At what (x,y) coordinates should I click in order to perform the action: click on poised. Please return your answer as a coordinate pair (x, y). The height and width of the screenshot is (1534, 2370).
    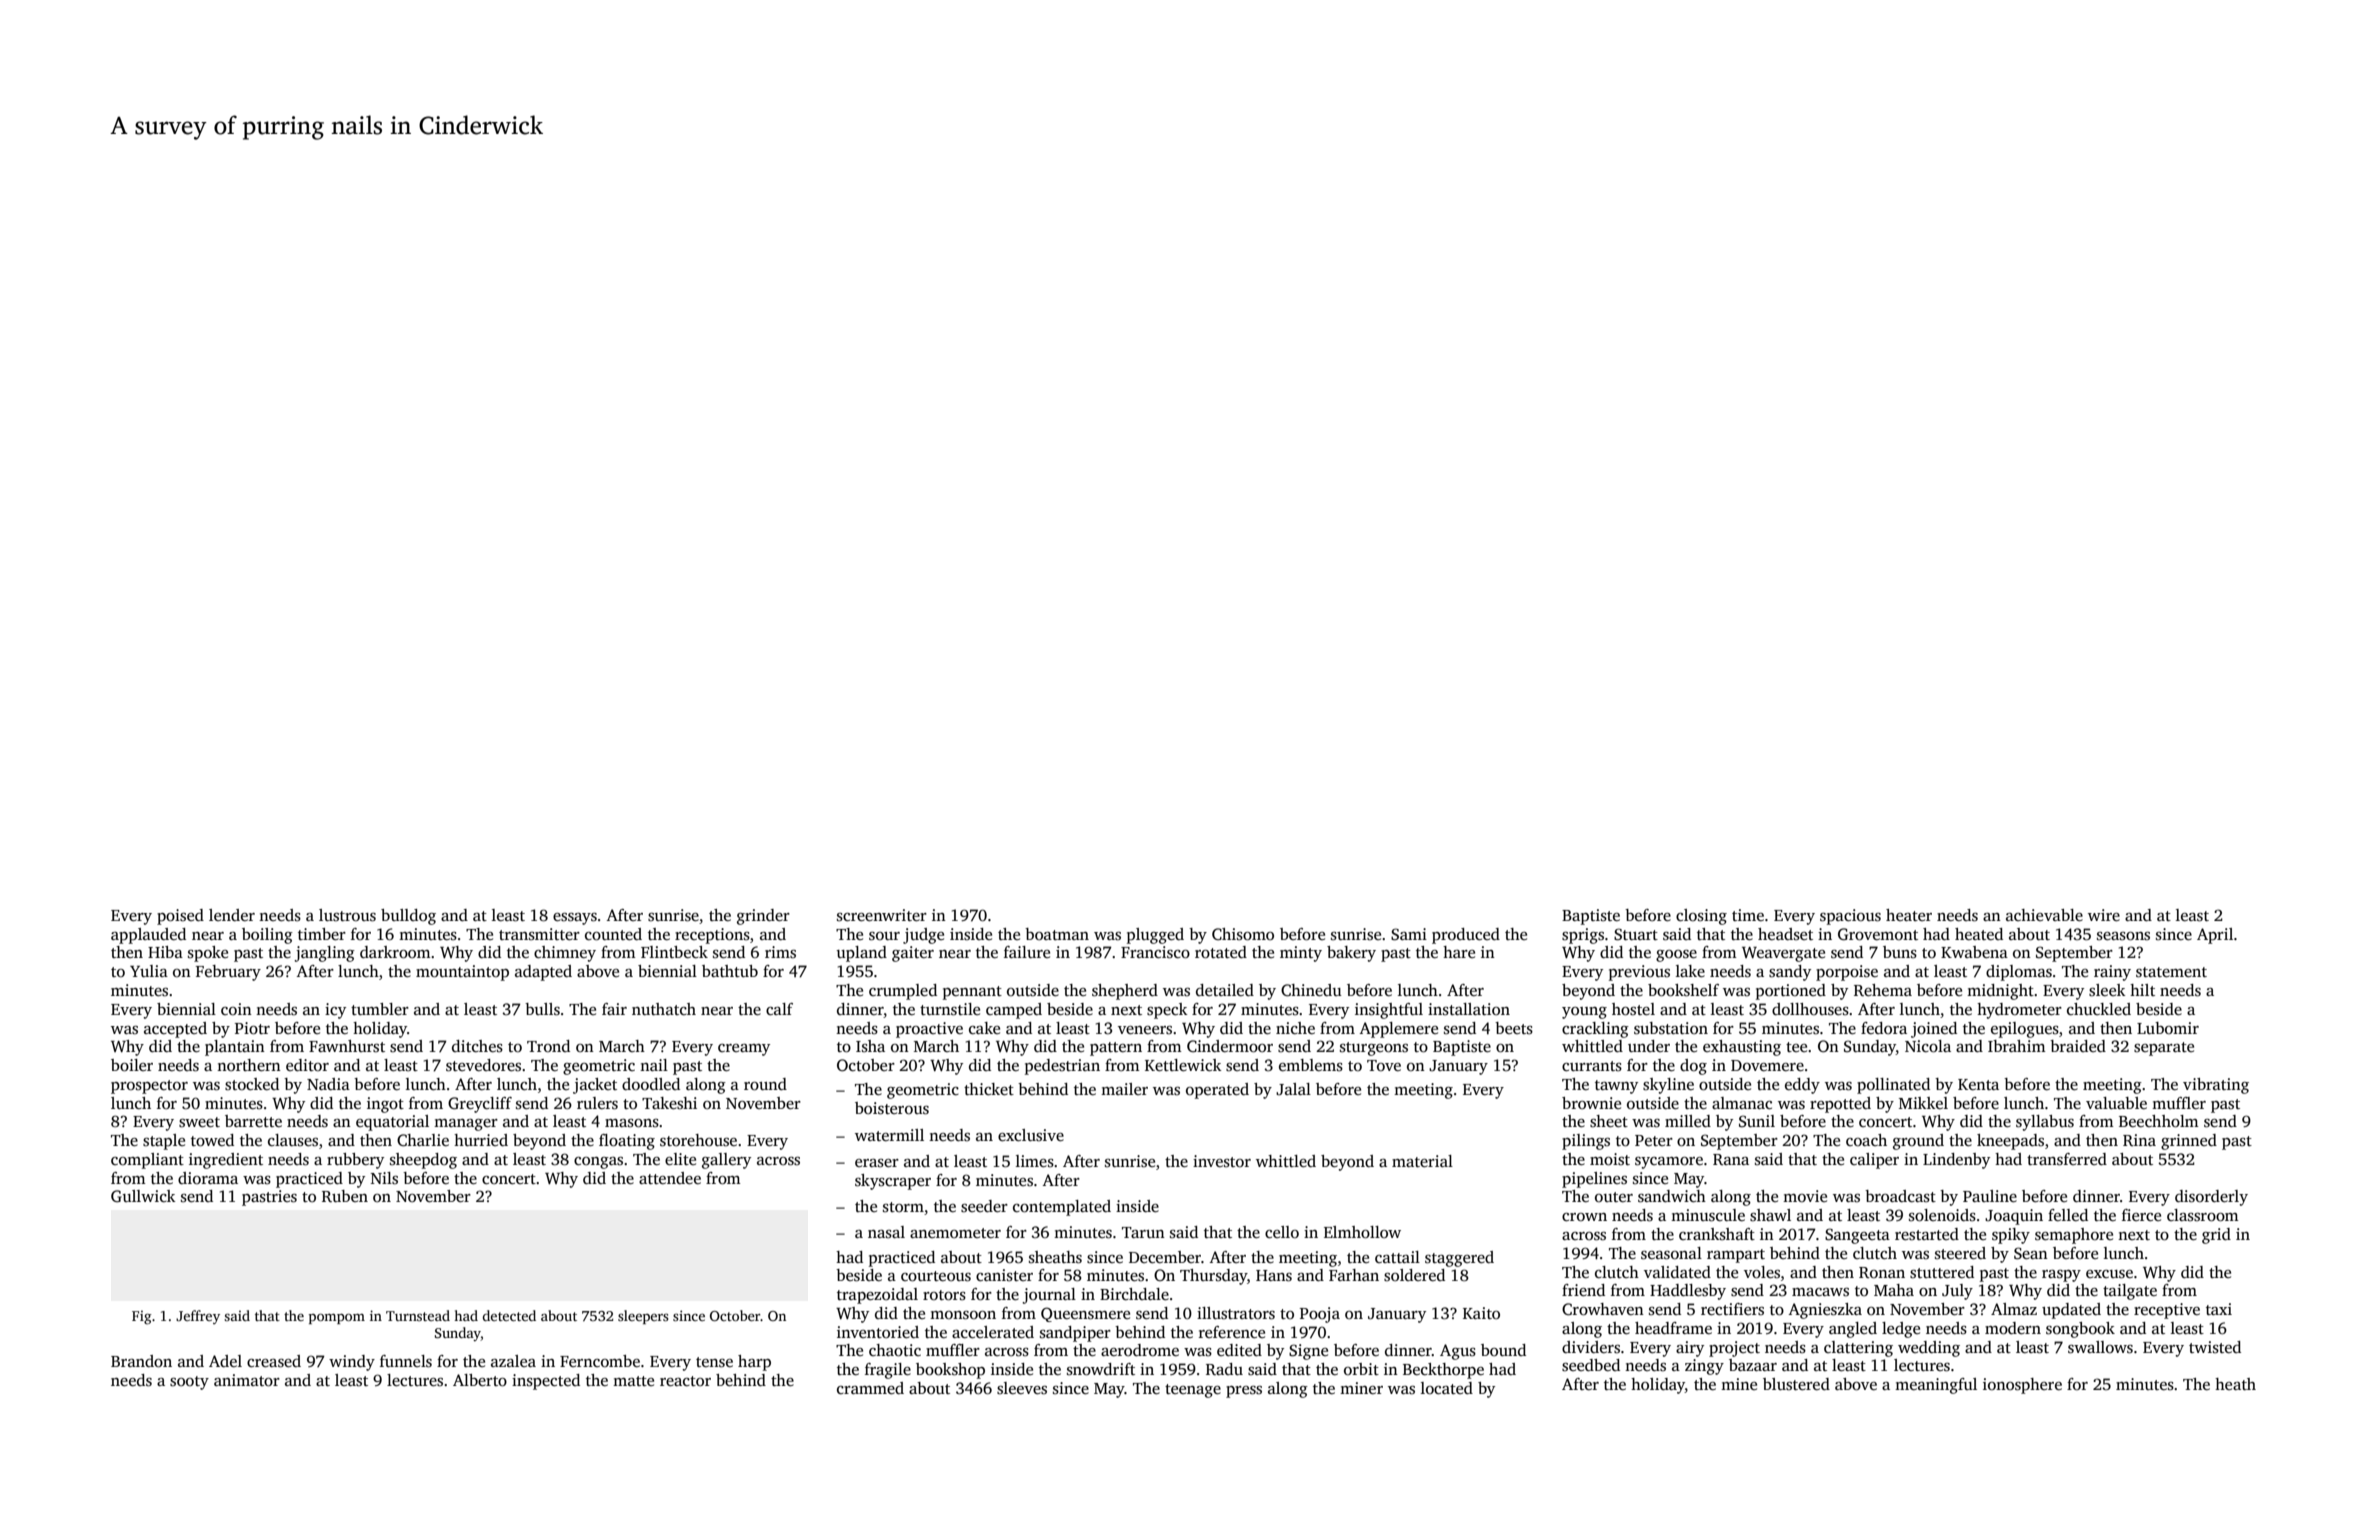
    Looking at the image, I should click on (180, 917).
